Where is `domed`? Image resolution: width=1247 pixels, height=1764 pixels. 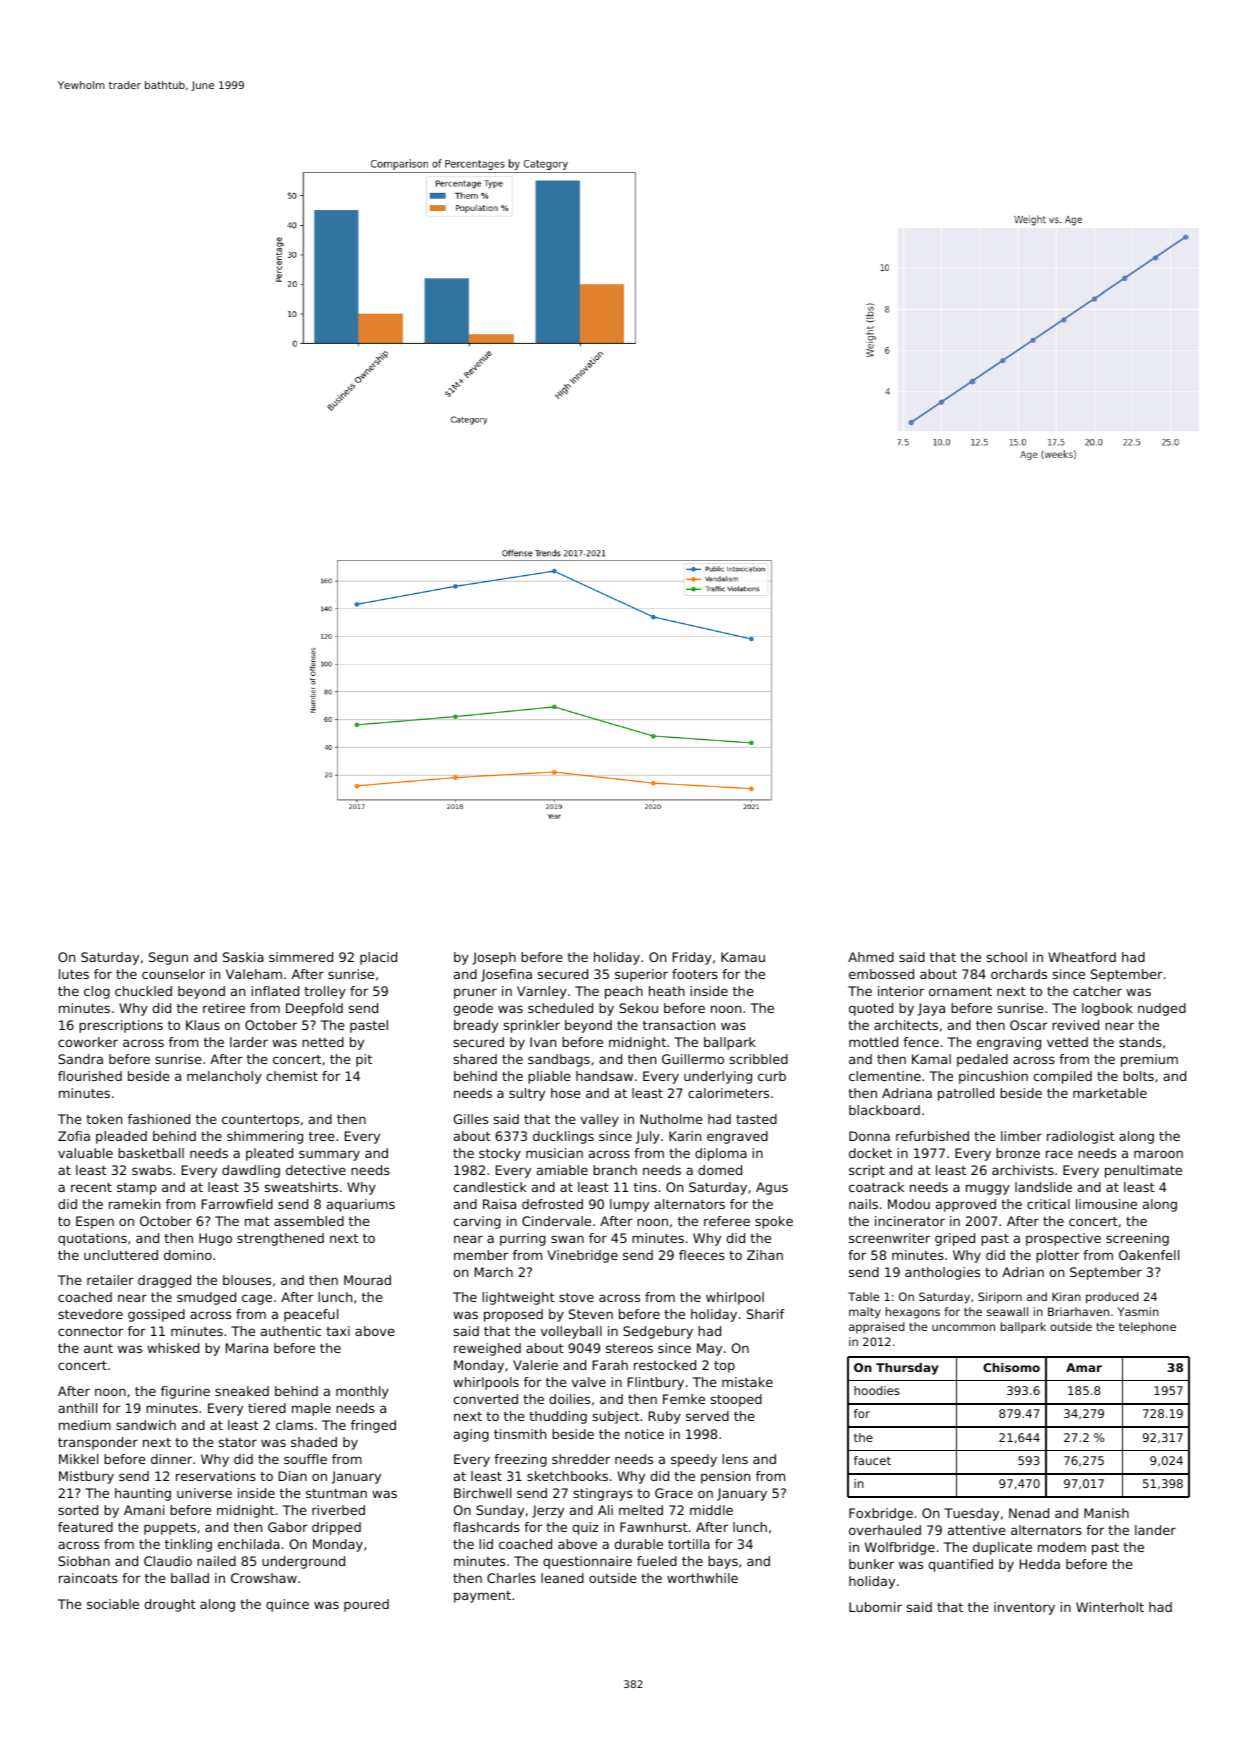 domed is located at coordinates (720, 1170).
